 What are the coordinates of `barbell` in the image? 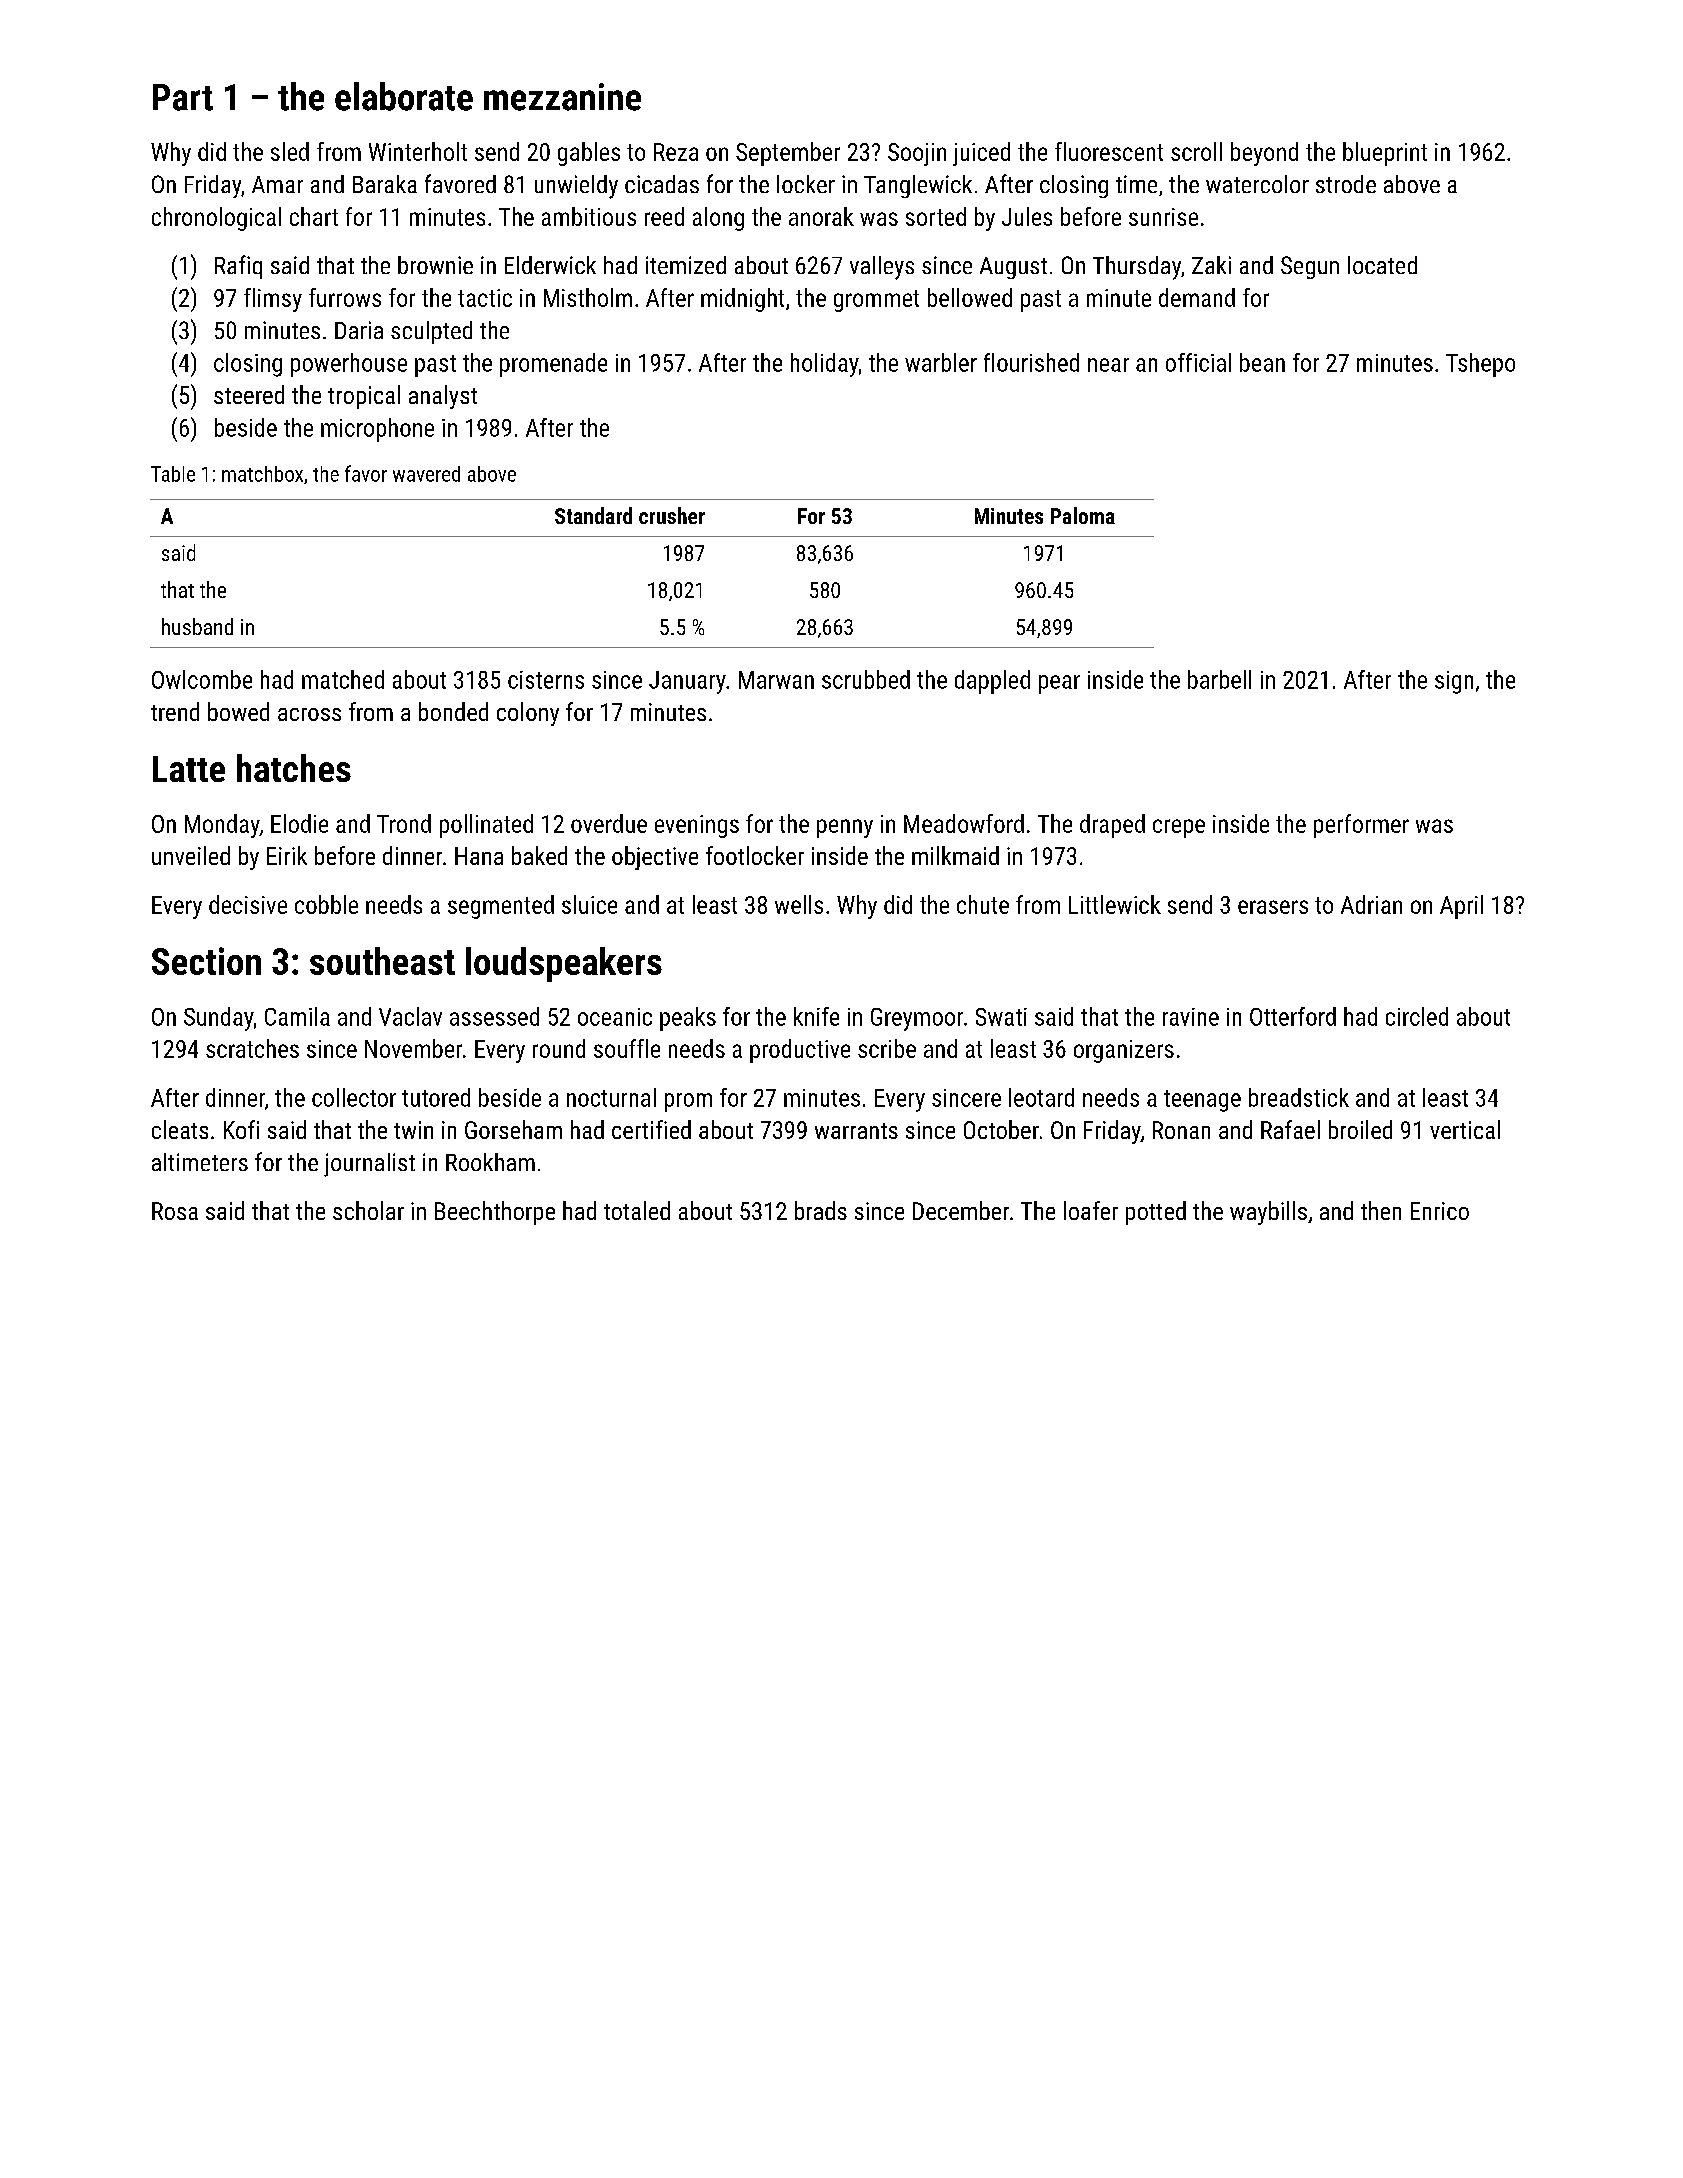 It's located at (1219, 679).
